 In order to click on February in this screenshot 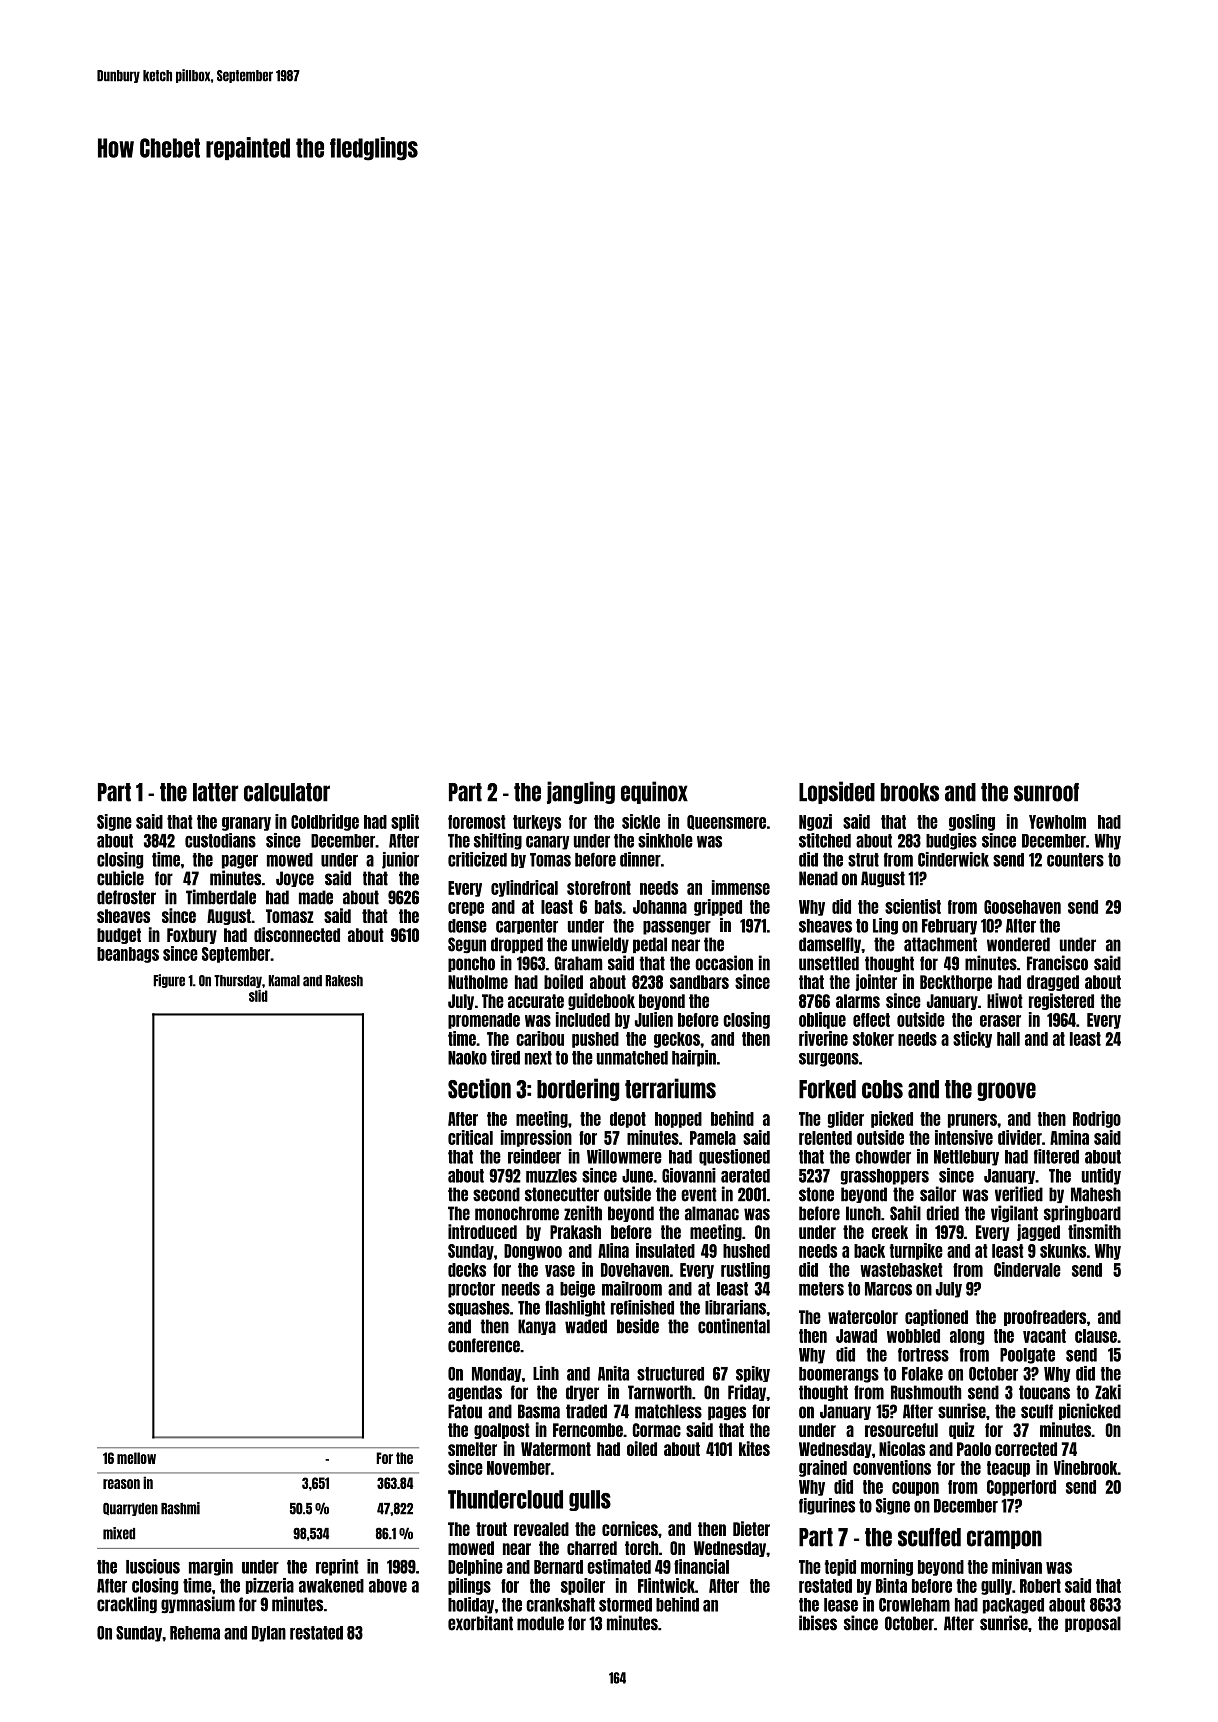, I will do `click(949, 927)`.
